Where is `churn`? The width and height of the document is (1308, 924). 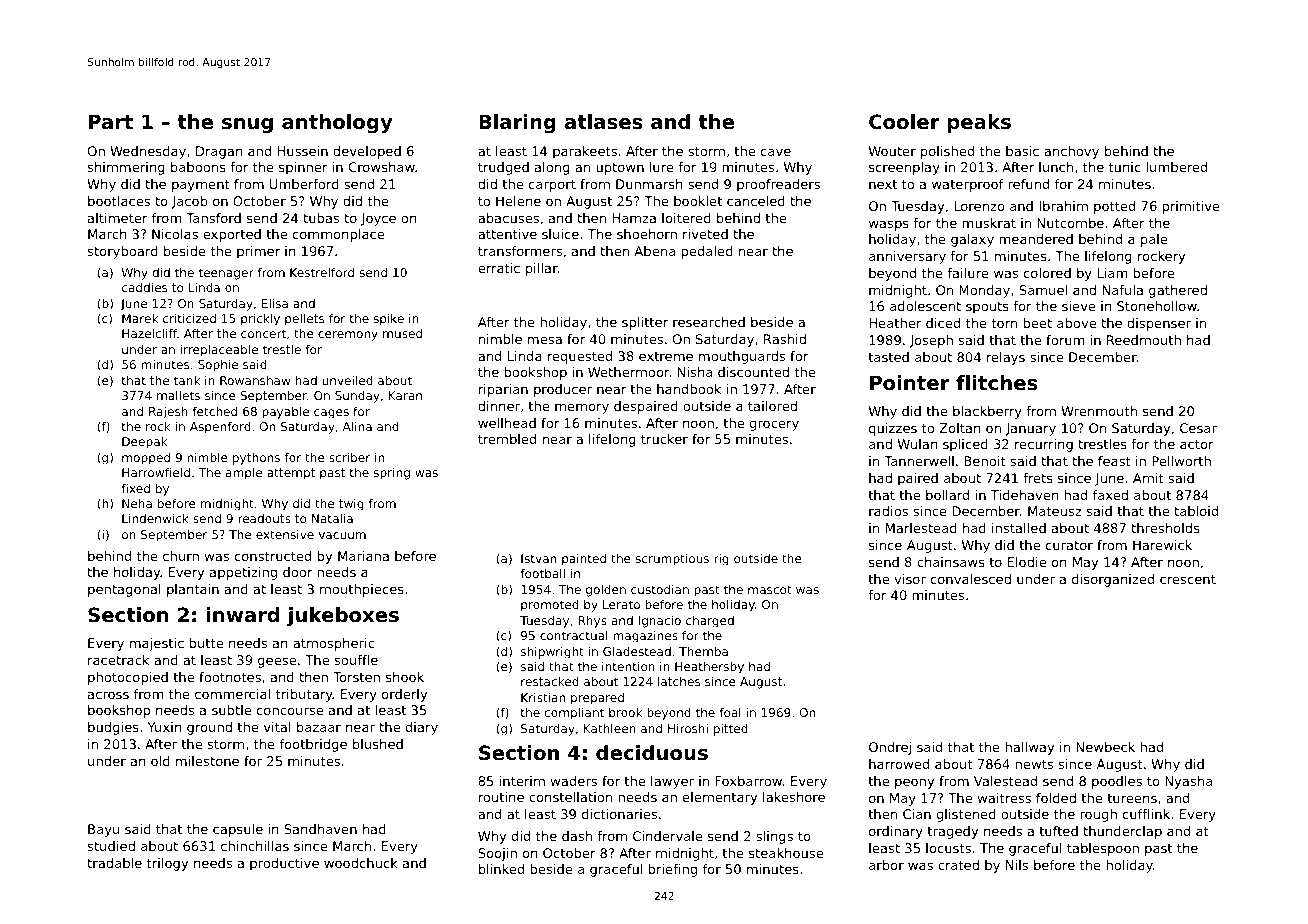
churn is located at coordinates (181, 556).
